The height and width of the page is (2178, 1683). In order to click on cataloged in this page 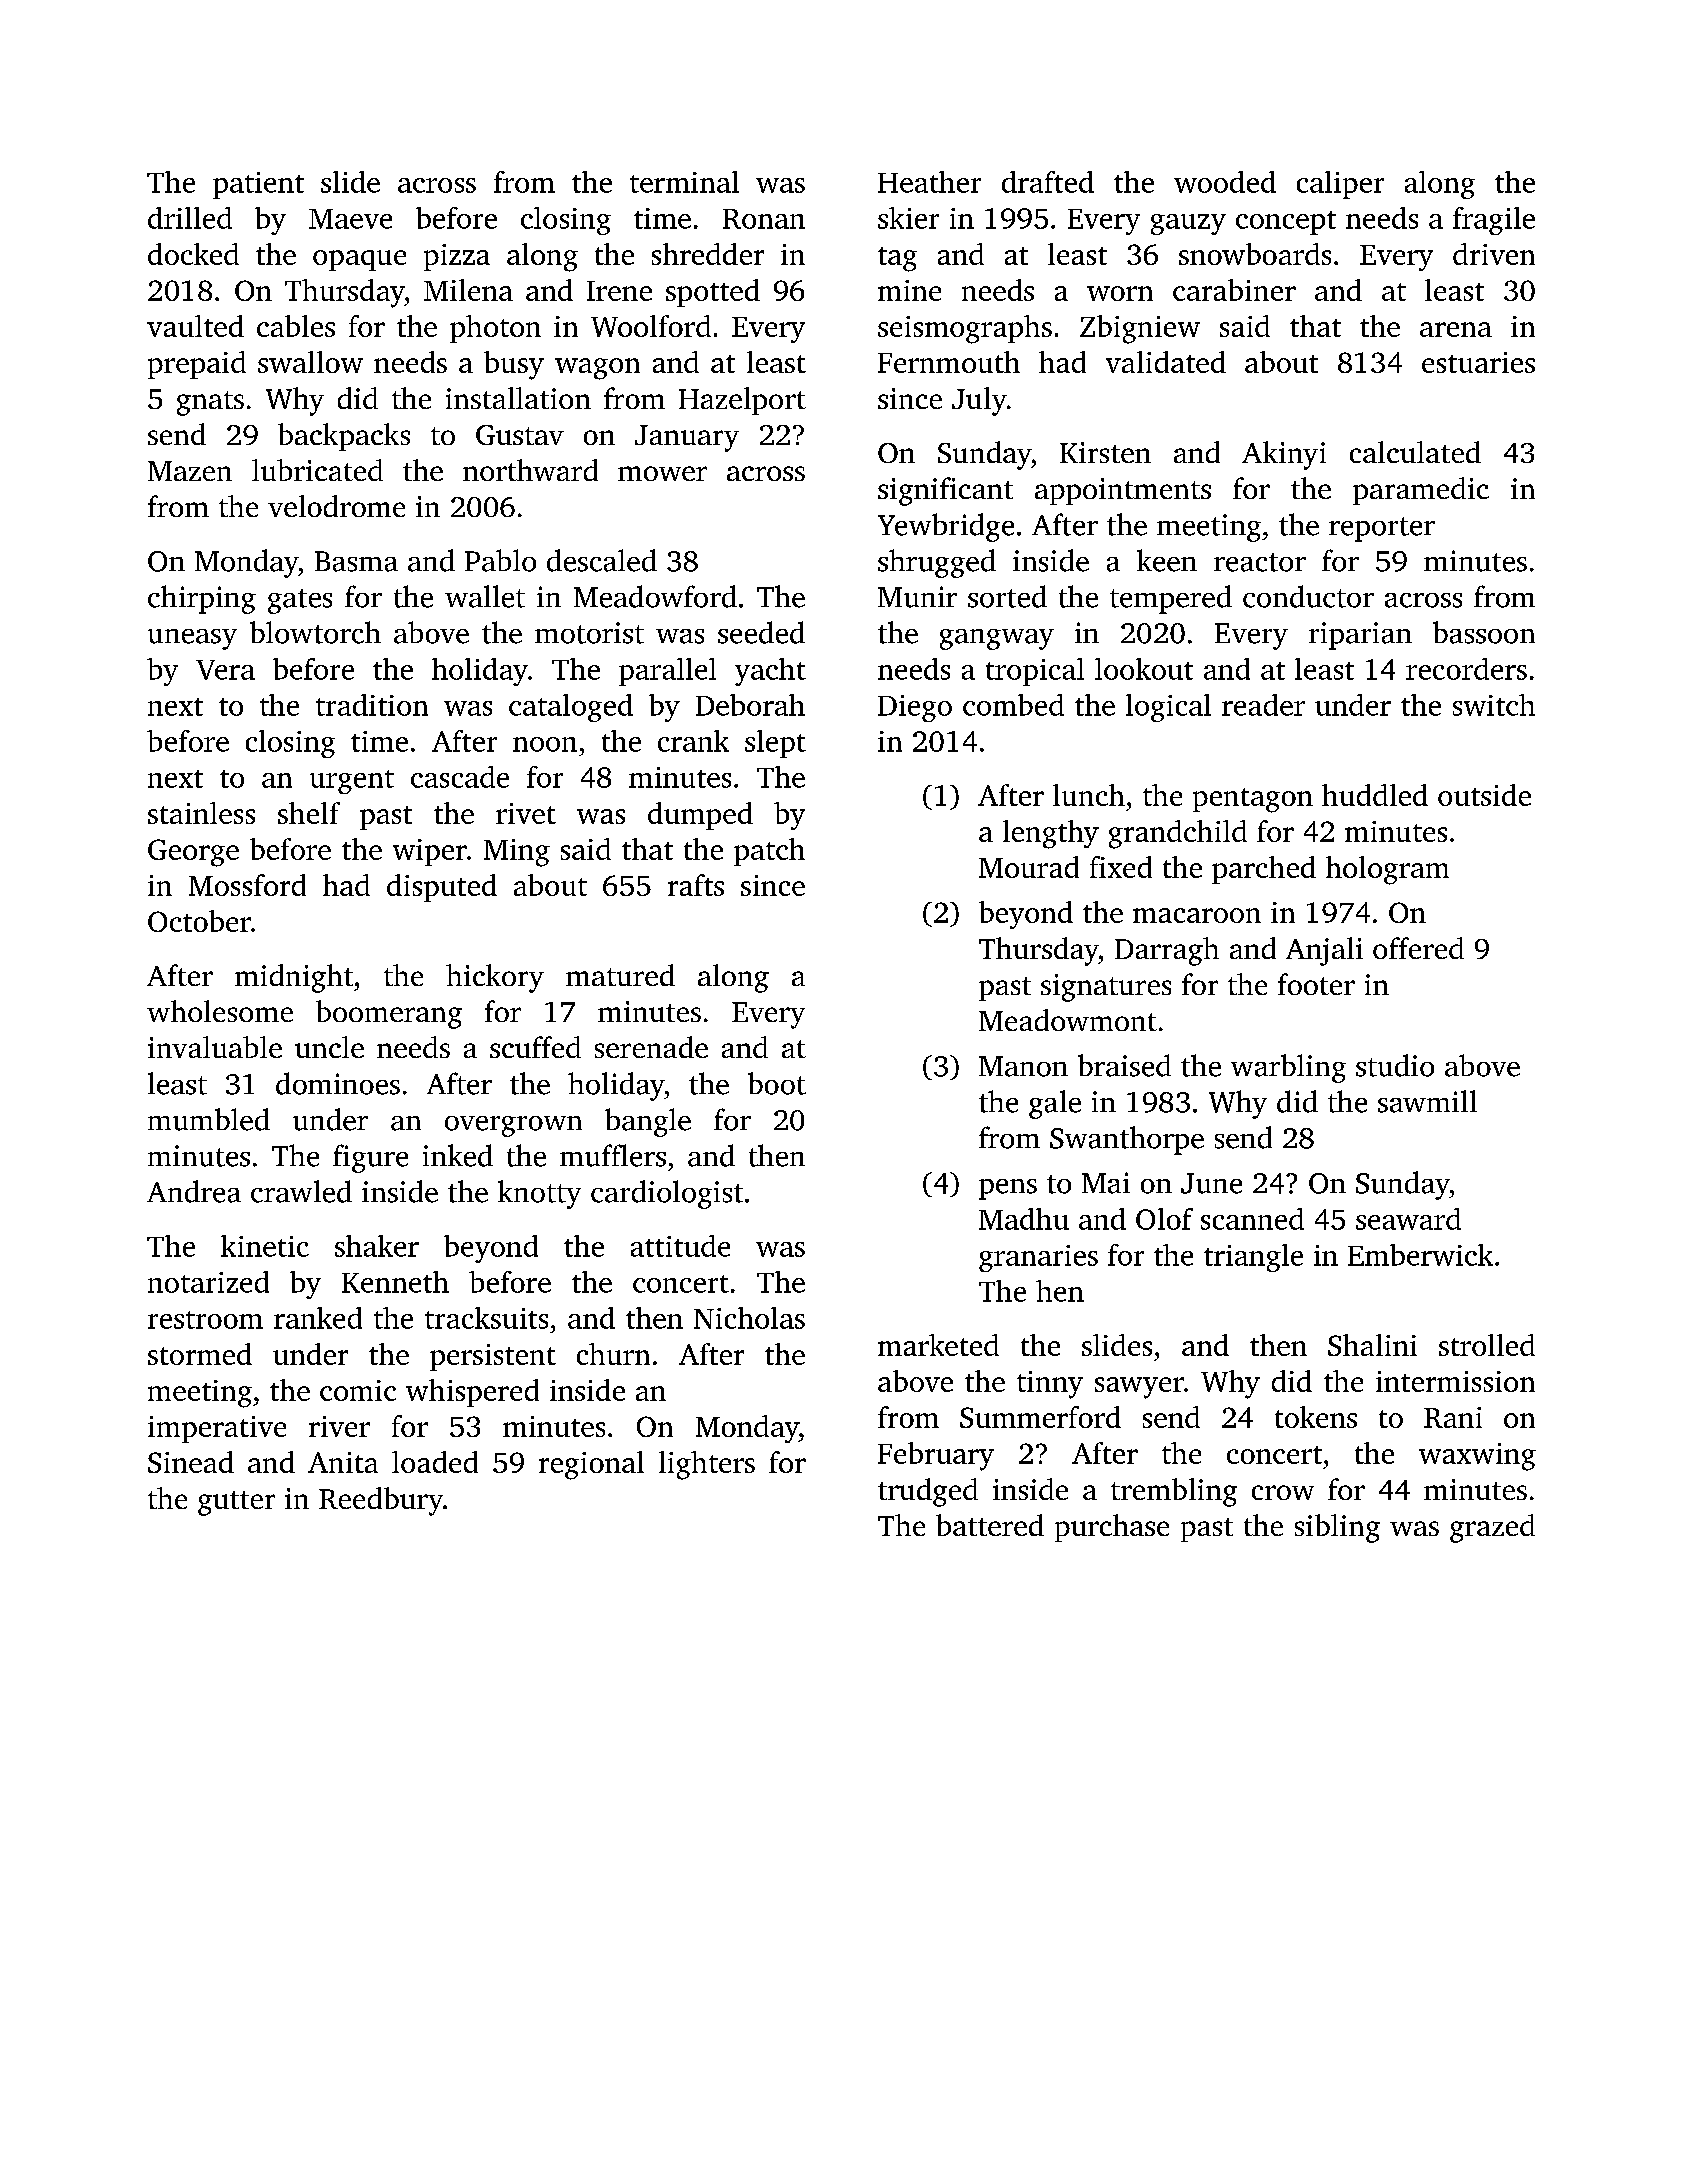, I will do `click(571, 708)`.
